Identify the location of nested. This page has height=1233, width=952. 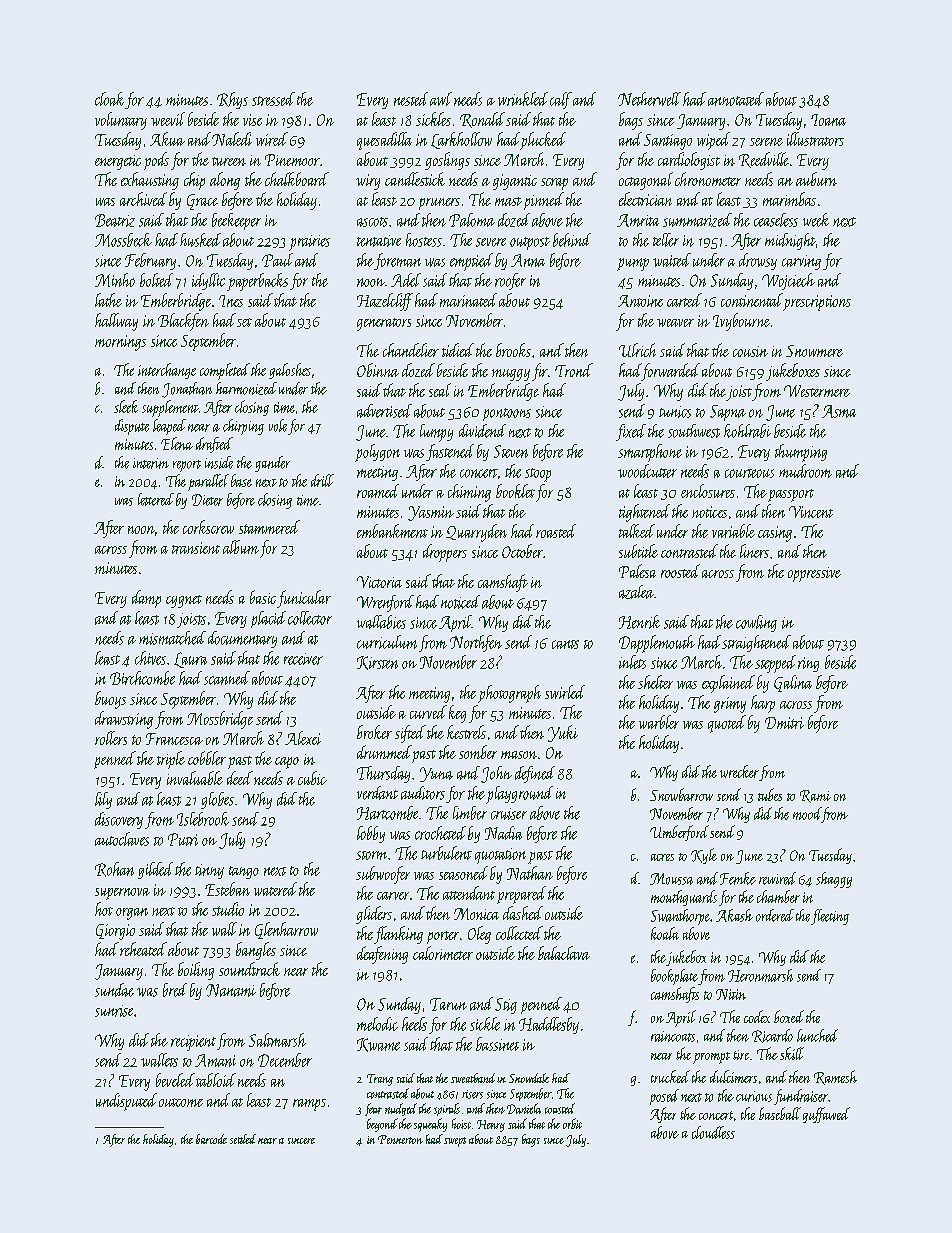
(411, 99).
